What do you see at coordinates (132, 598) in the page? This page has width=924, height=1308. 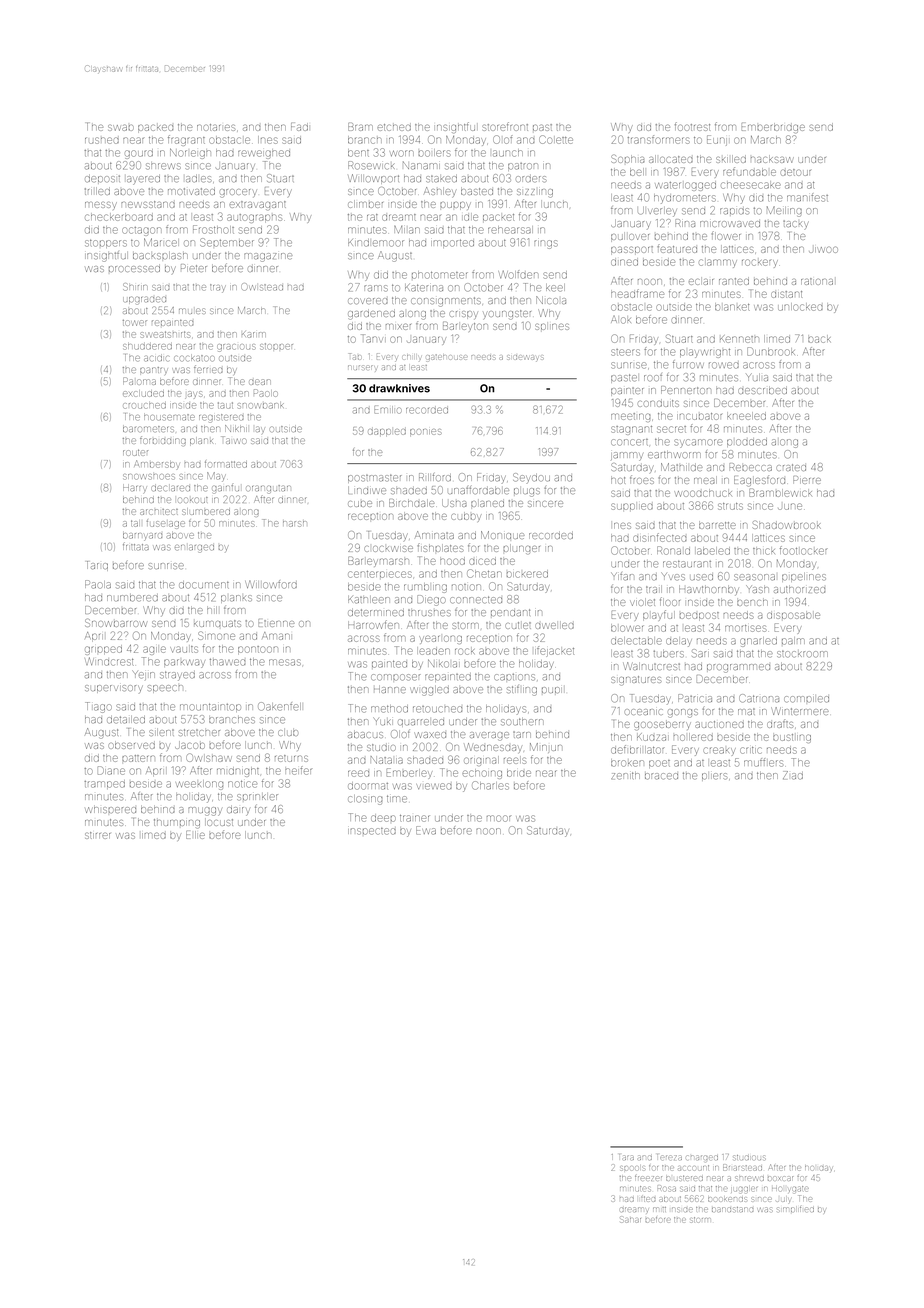 I see `numbered` at bounding box center [132, 598].
